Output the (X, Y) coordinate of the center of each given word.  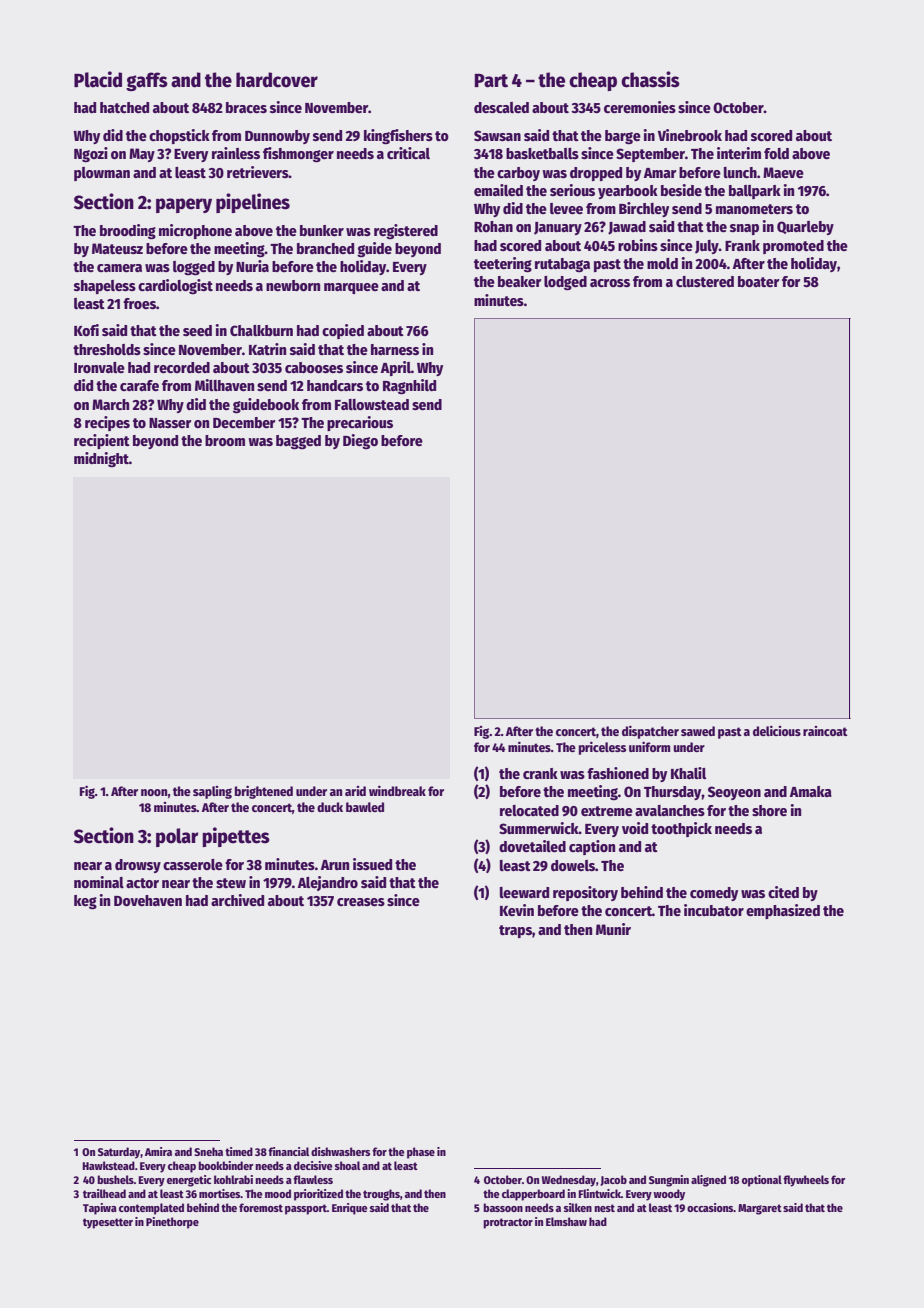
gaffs (147, 81)
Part (491, 81)
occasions (710, 1207)
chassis (650, 79)
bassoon (503, 1207)
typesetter (108, 1223)
